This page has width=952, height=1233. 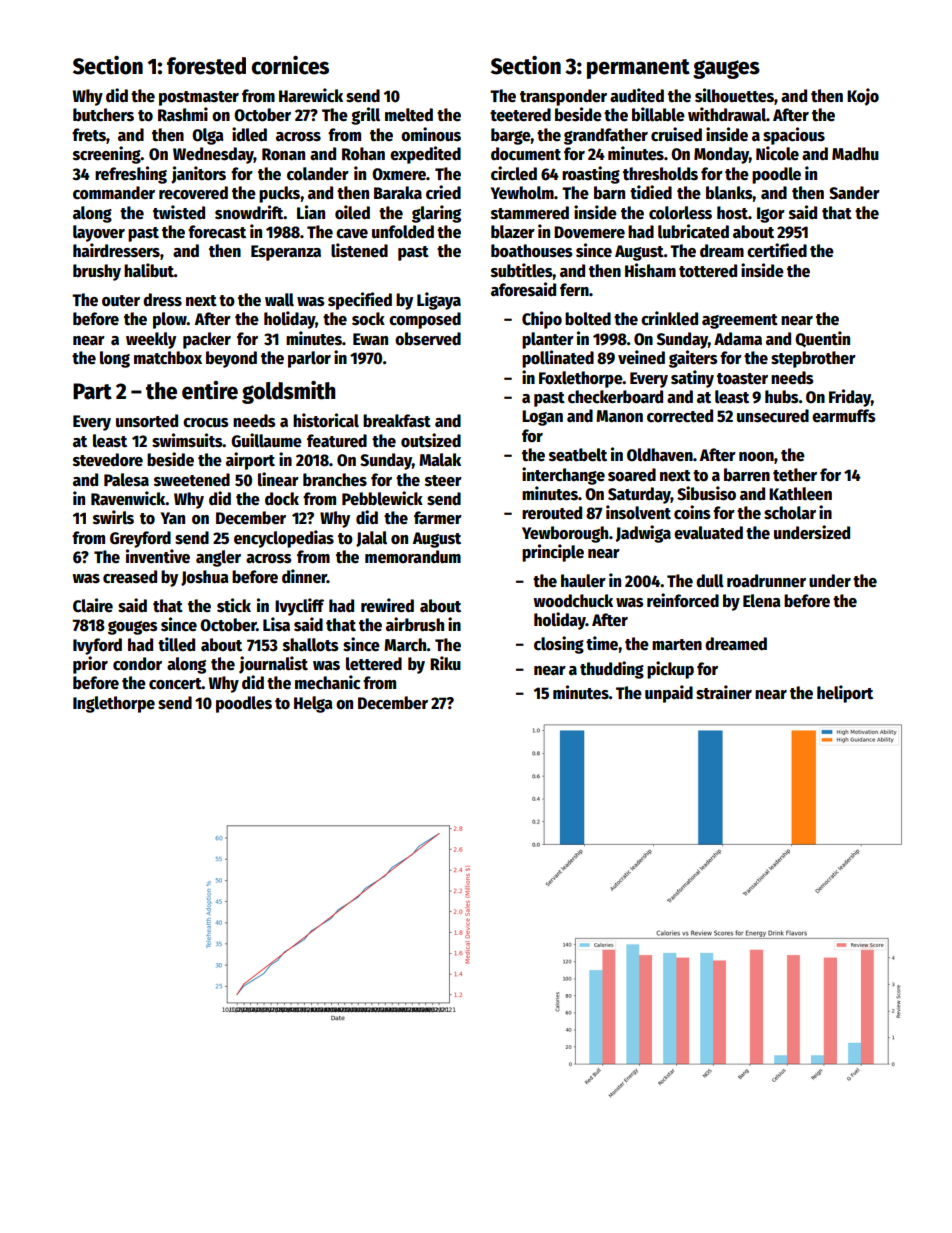 What do you see at coordinates (542, 418) in the page?
I see `Logan` at bounding box center [542, 418].
